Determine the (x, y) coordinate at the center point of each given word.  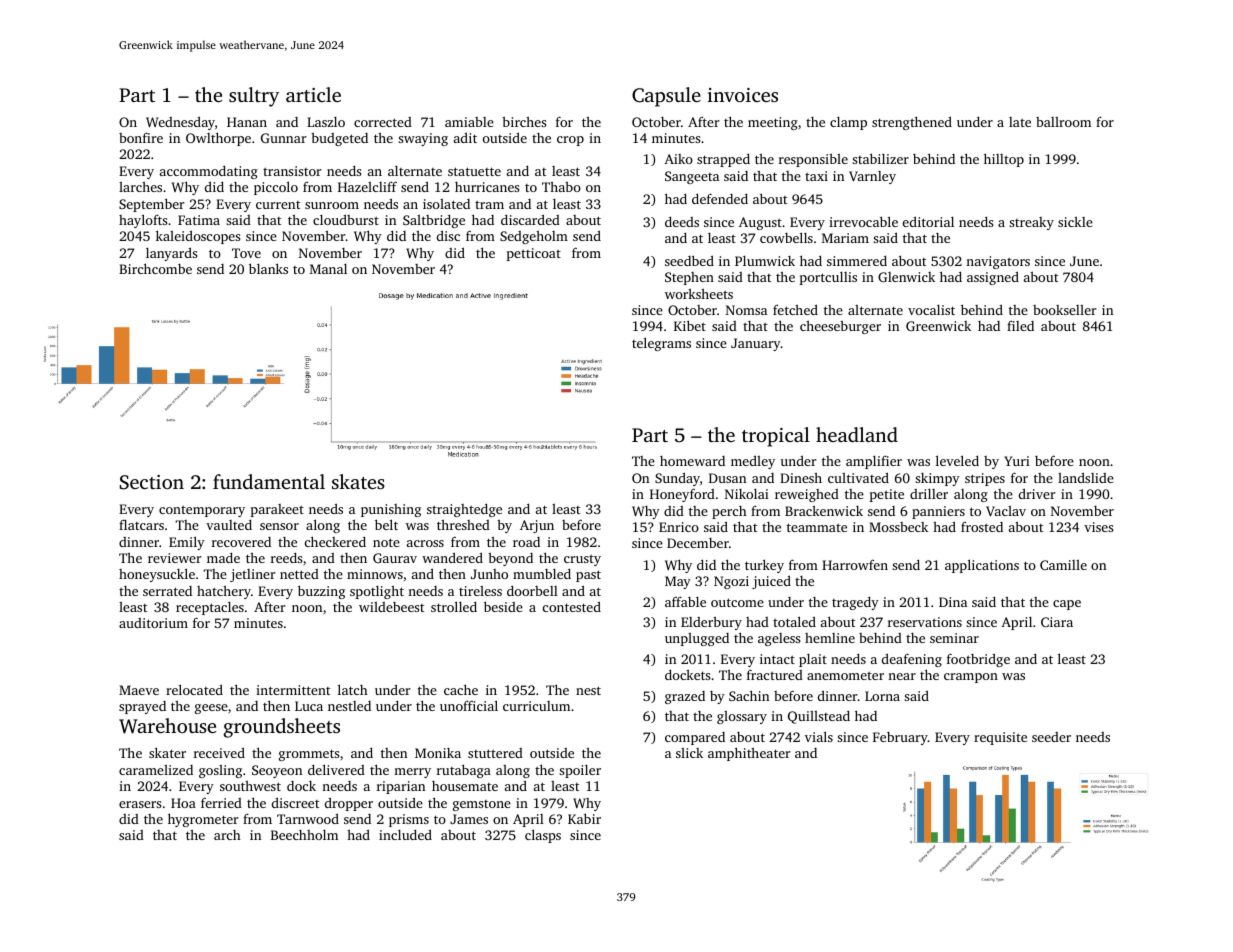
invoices (743, 95)
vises (1098, 527)
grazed (685, 697)
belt (386, 524)
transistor (292, 171)
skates (358, 481)
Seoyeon (277, 771)
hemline (830, 638)
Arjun (537, 526)
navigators (998, 262)
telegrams (661, 344)
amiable (469, 122)
